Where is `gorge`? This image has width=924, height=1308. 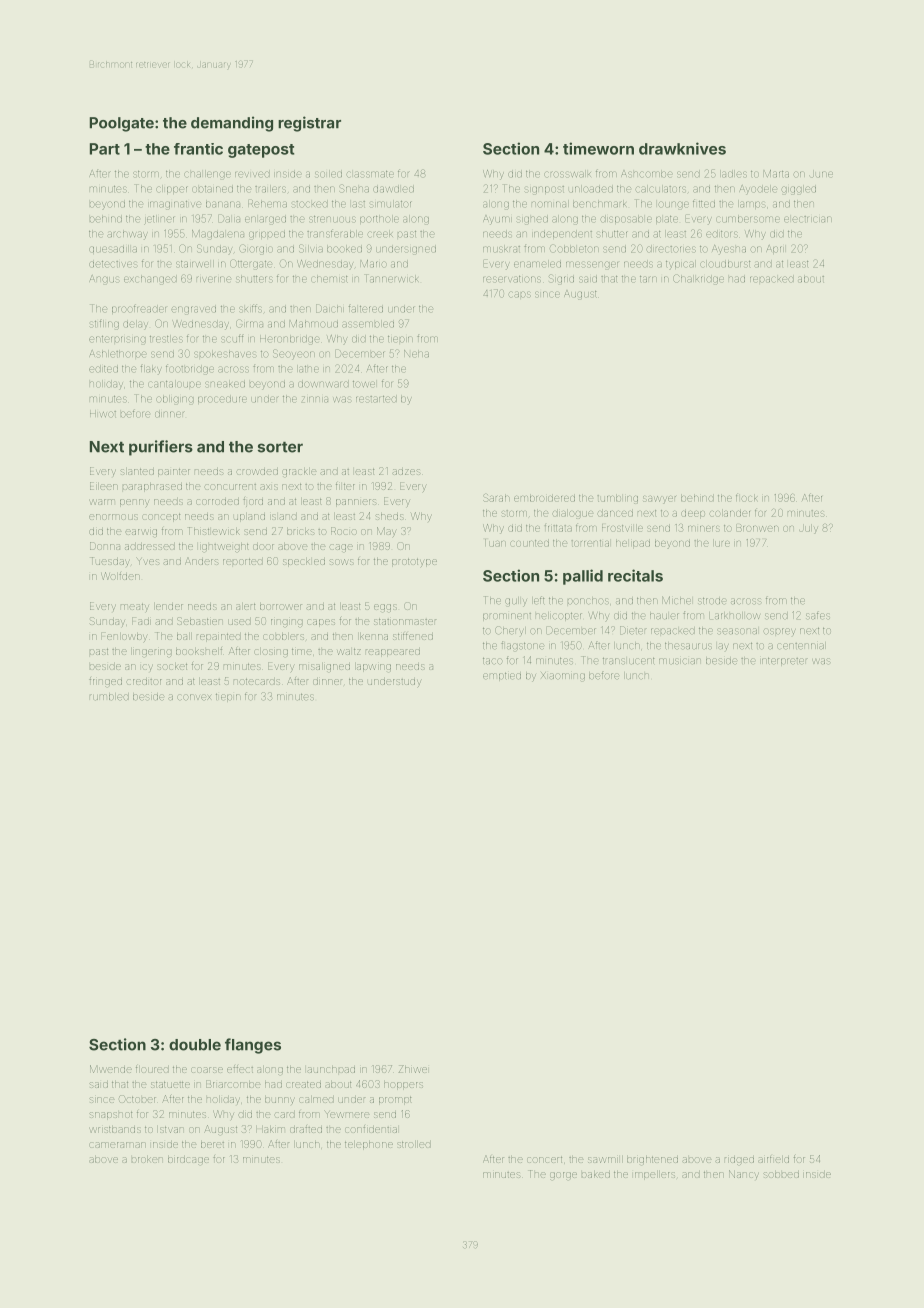 gorge is located at coordinates (563, 1176).
